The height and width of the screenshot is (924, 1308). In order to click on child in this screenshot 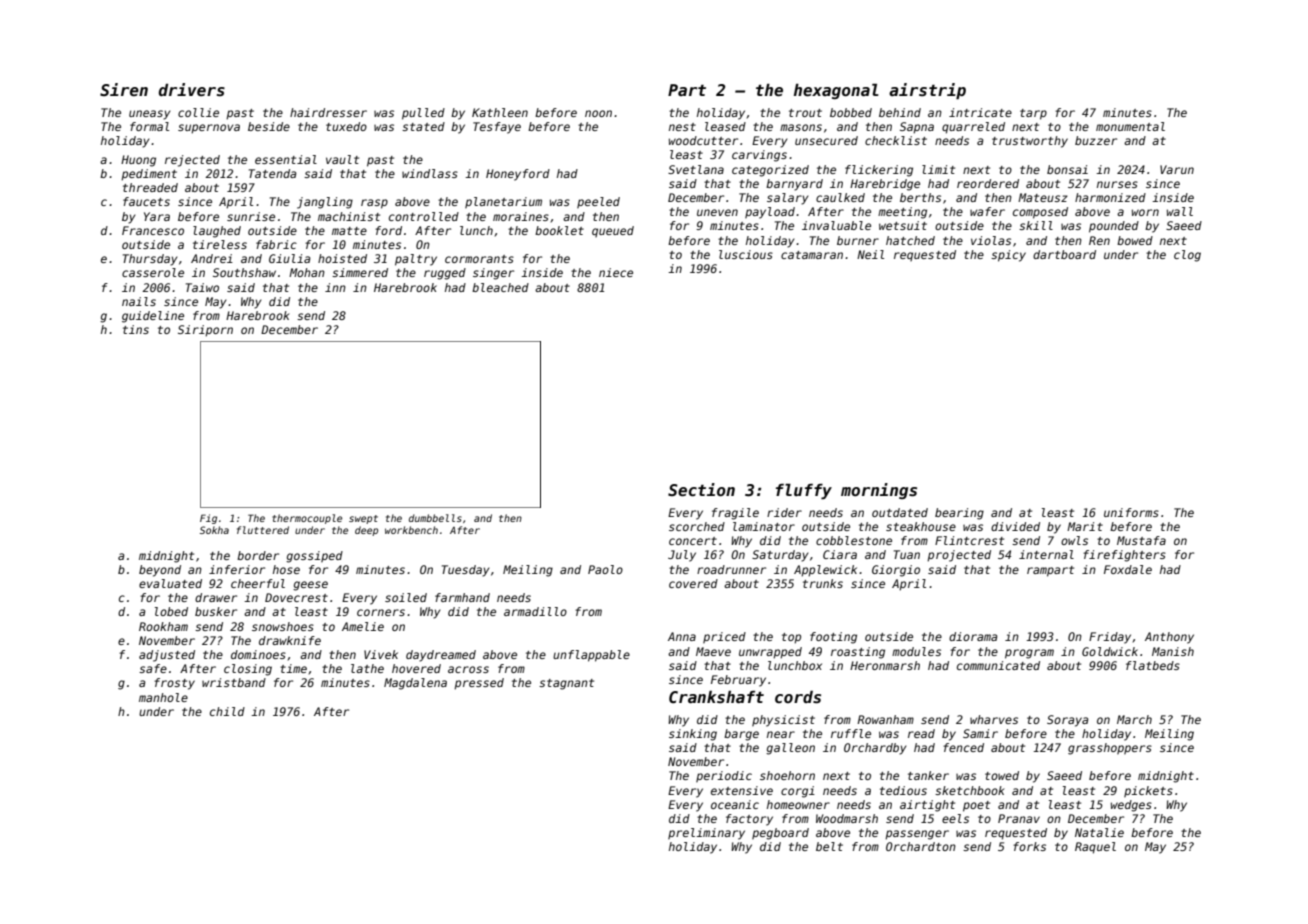, I will do `click(227, 711)`.
